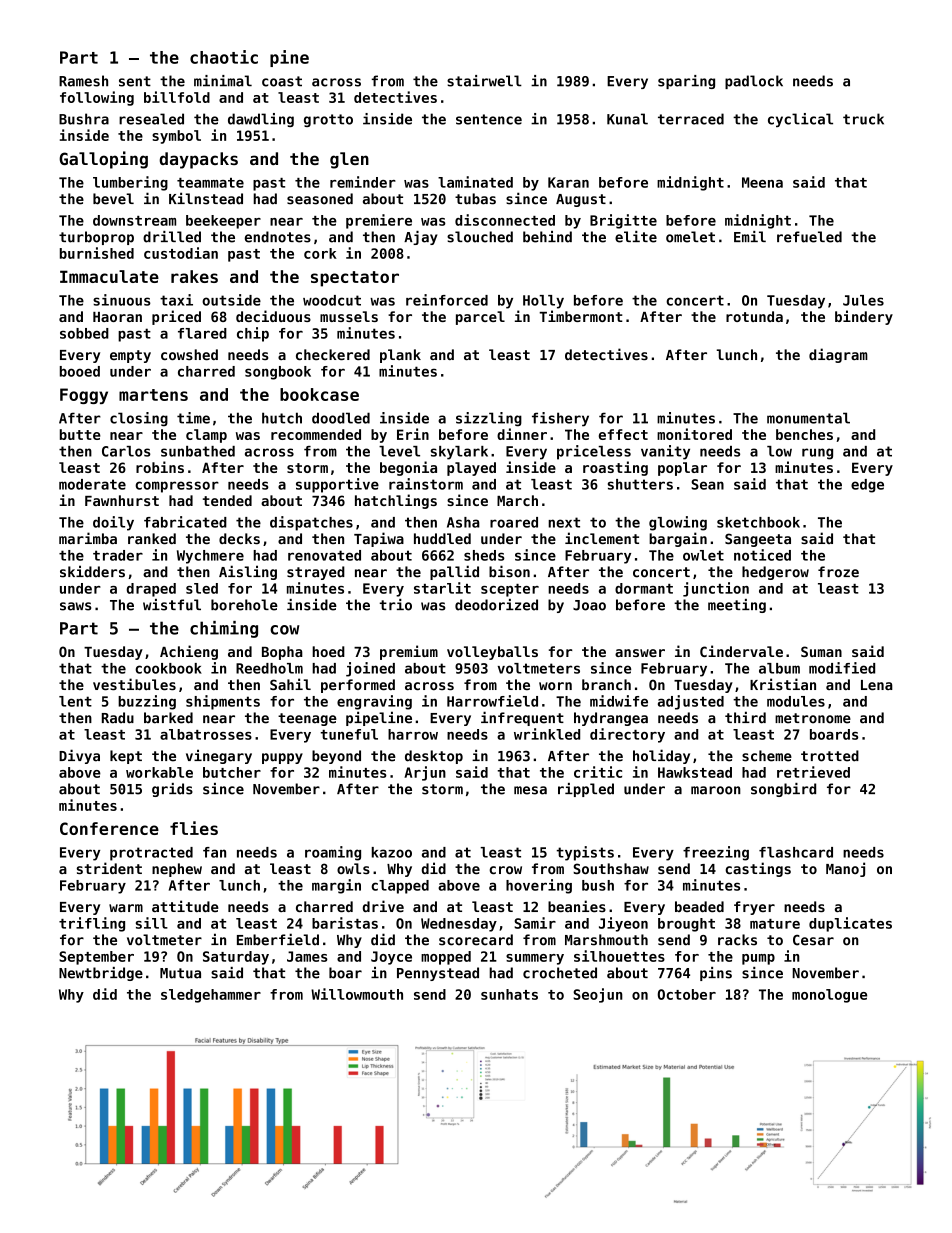 This page has width=952, height=1233. Describe the element at coordinates (224, 57) in the page. I see `chaotic` at that location.
